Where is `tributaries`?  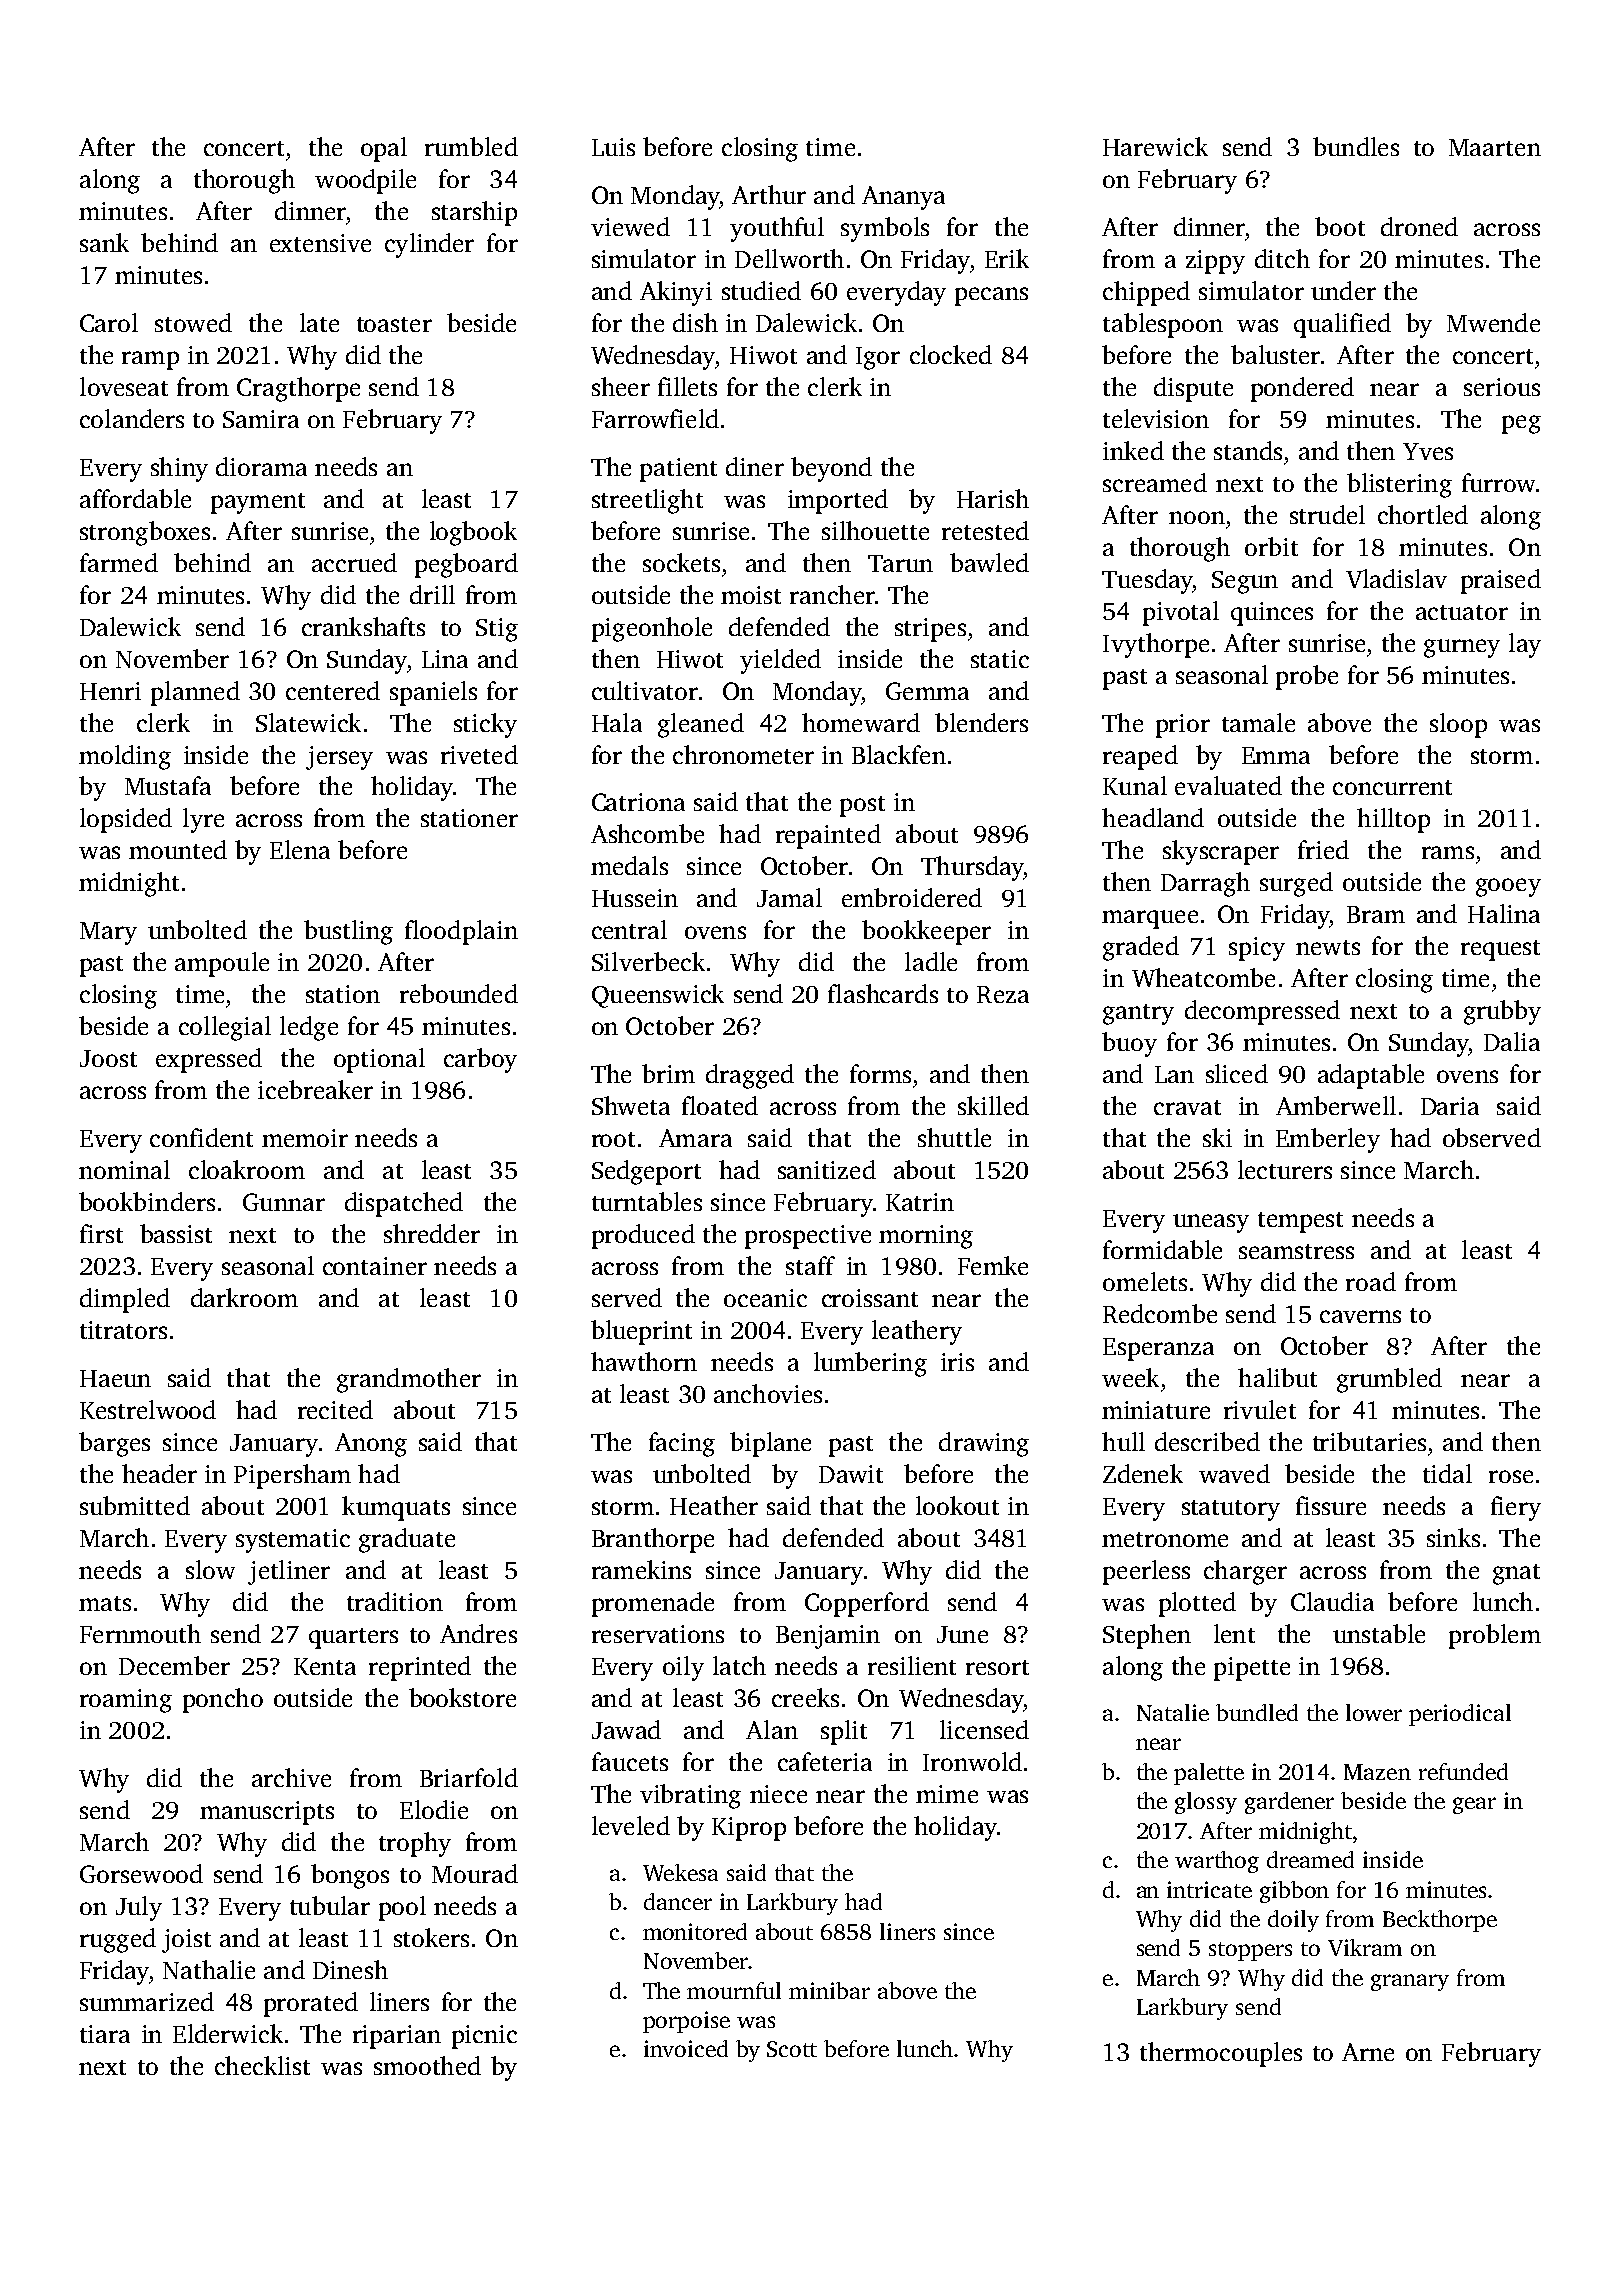 tributaries is located at coordinates (1369, 1441).
